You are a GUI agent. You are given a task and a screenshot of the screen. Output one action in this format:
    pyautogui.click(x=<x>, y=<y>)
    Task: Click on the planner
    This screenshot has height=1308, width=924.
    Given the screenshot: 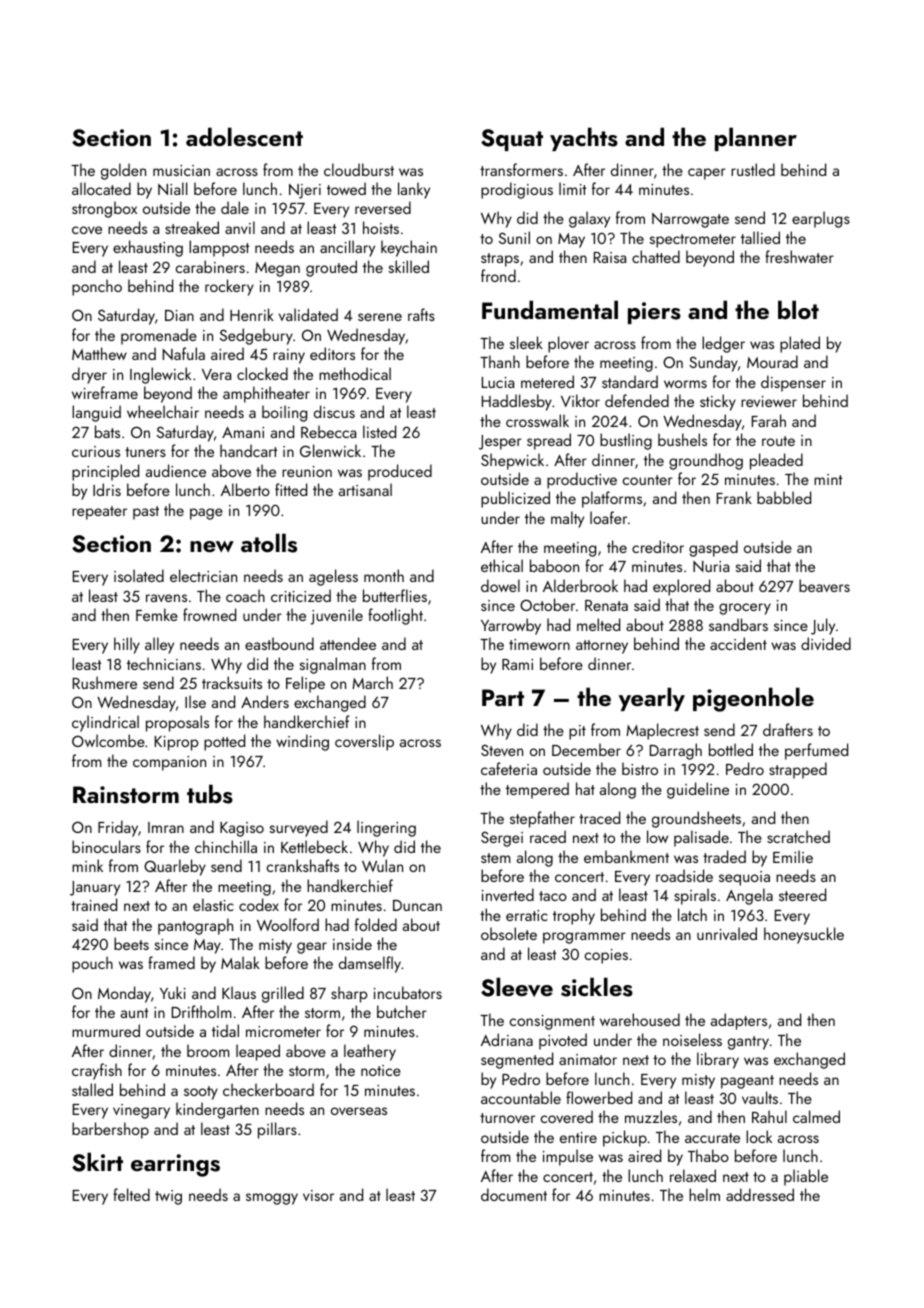 What is the action you would take?
    pyautogui.click(x=756, y=139)
